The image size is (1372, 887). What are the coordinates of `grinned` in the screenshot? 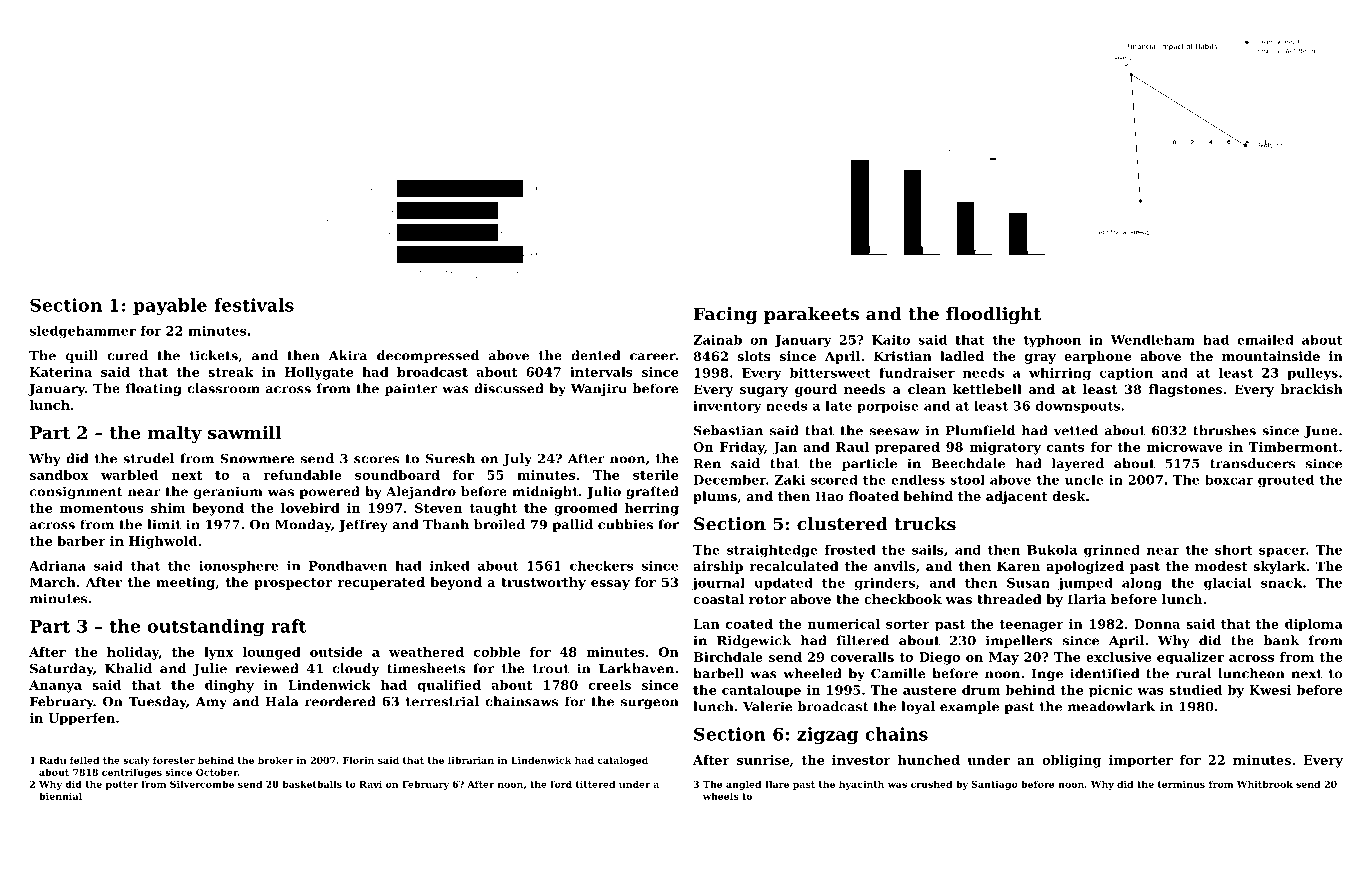 It's located at (1112, 551).
